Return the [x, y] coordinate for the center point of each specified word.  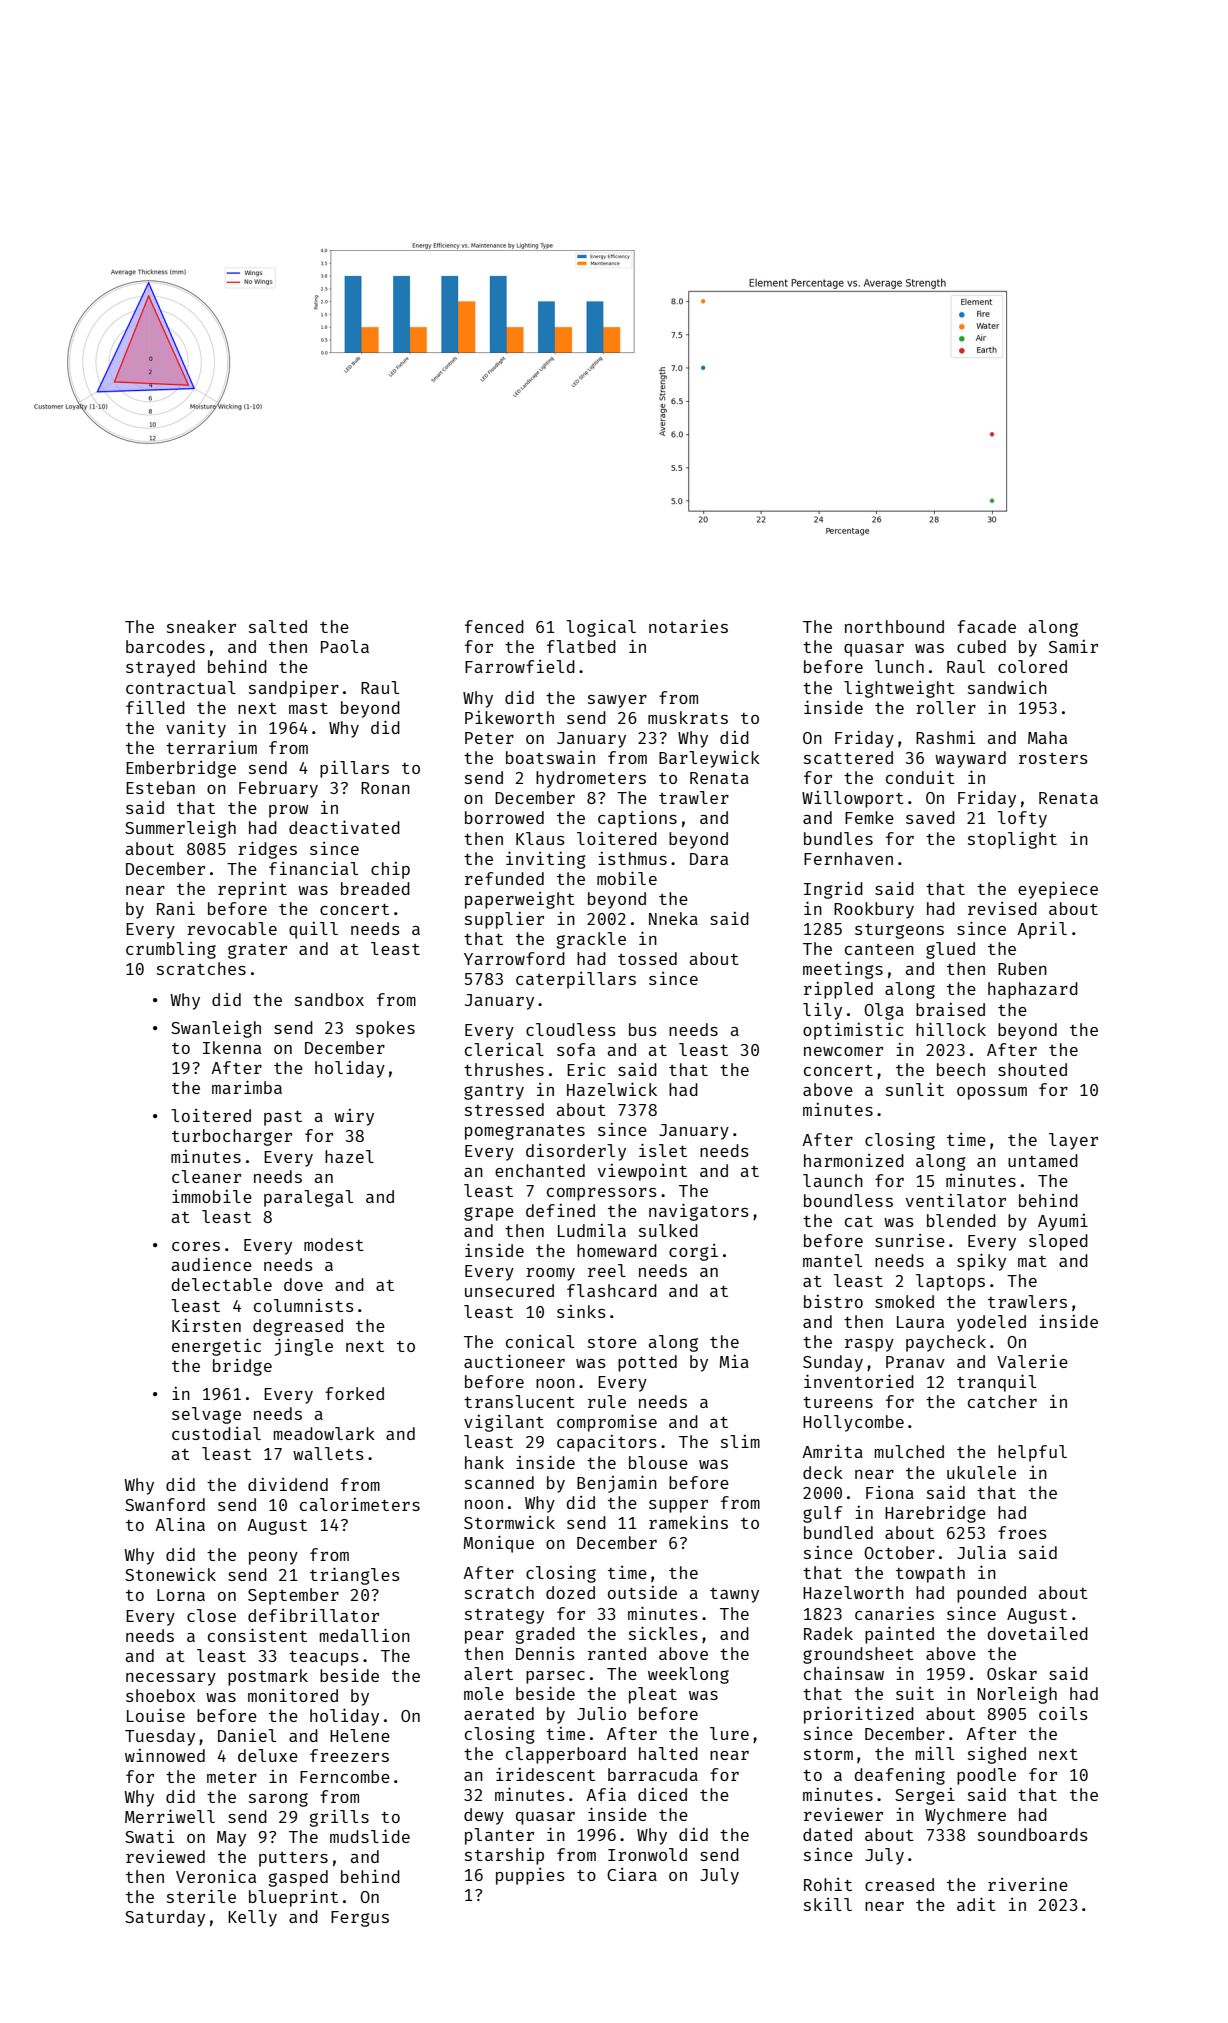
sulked [668, 1230]
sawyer [617, 701]
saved [930, 817]
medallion [365, 1635]
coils [1063, 1713]
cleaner [206, 1176]
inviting [546, 860]
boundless [848, 1200]
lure [729, 1733]
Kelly [252, 1918]
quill [313, 930]
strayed [160, 668]
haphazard [1033, 990]
